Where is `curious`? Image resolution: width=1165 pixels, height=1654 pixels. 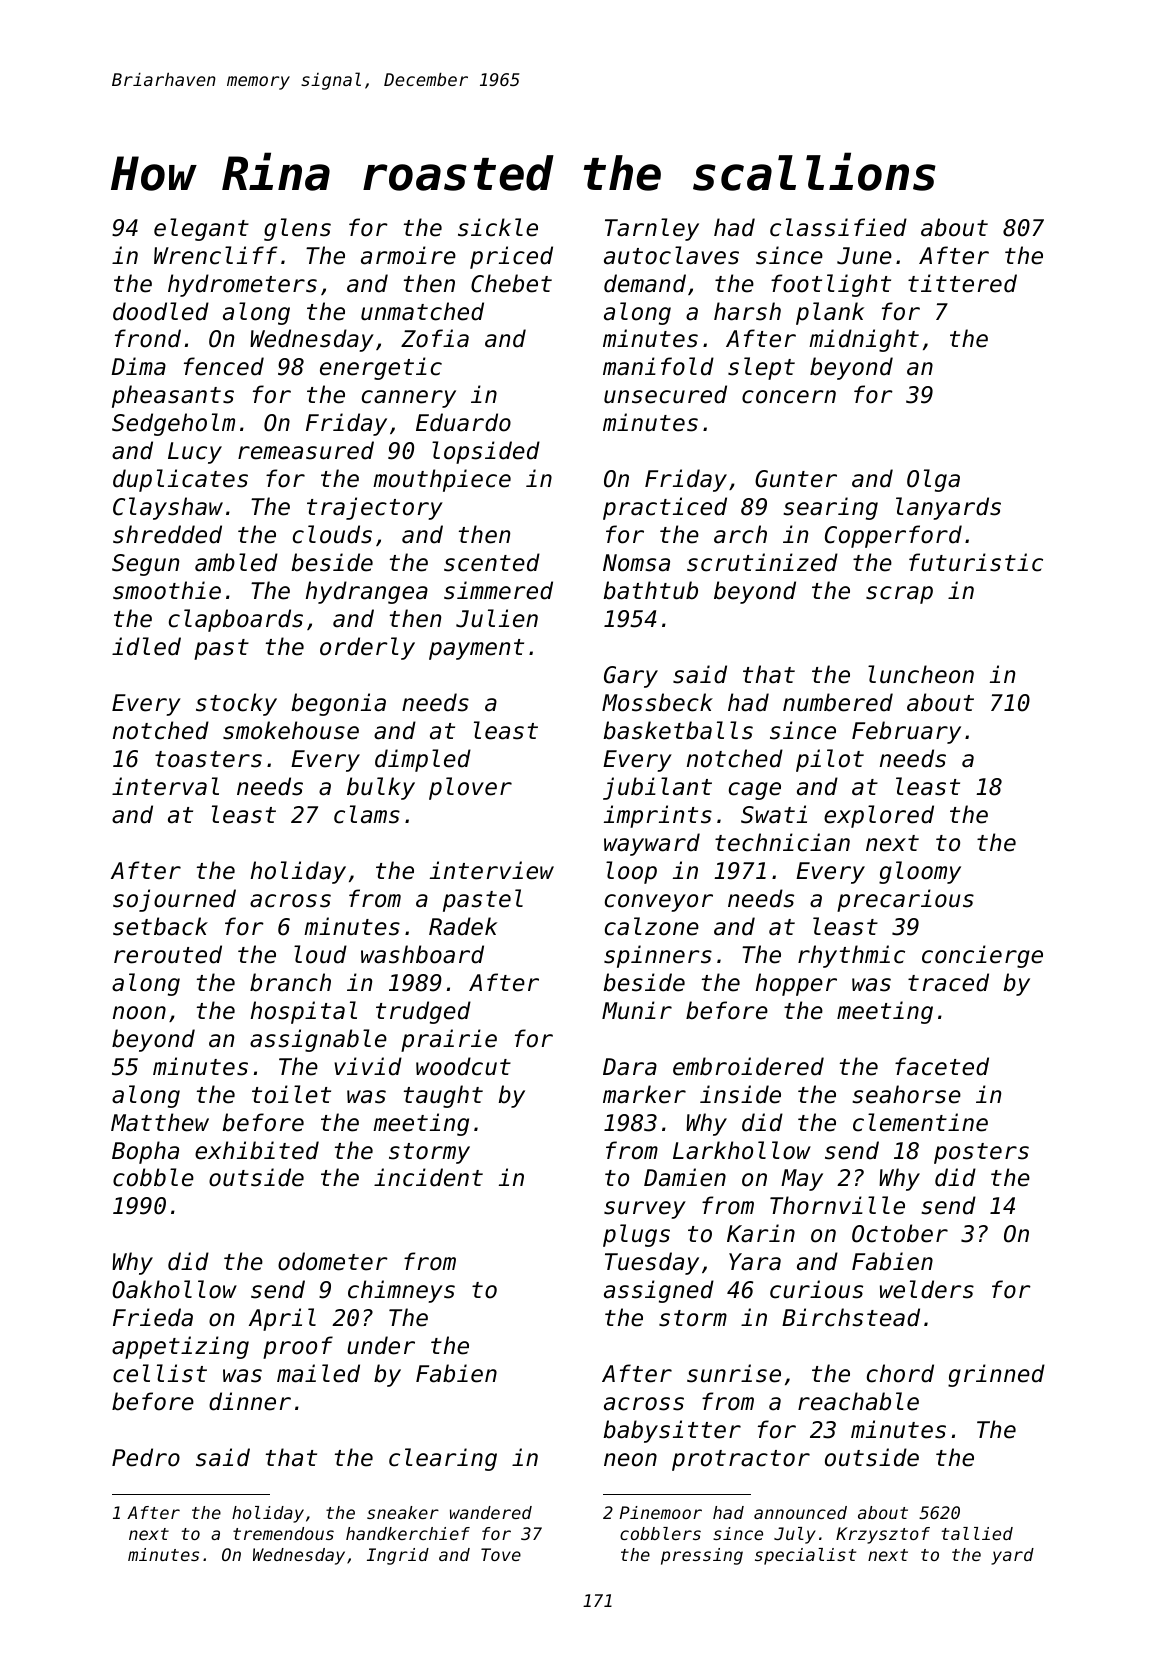 curious is located at coordinates (816, 1289).
